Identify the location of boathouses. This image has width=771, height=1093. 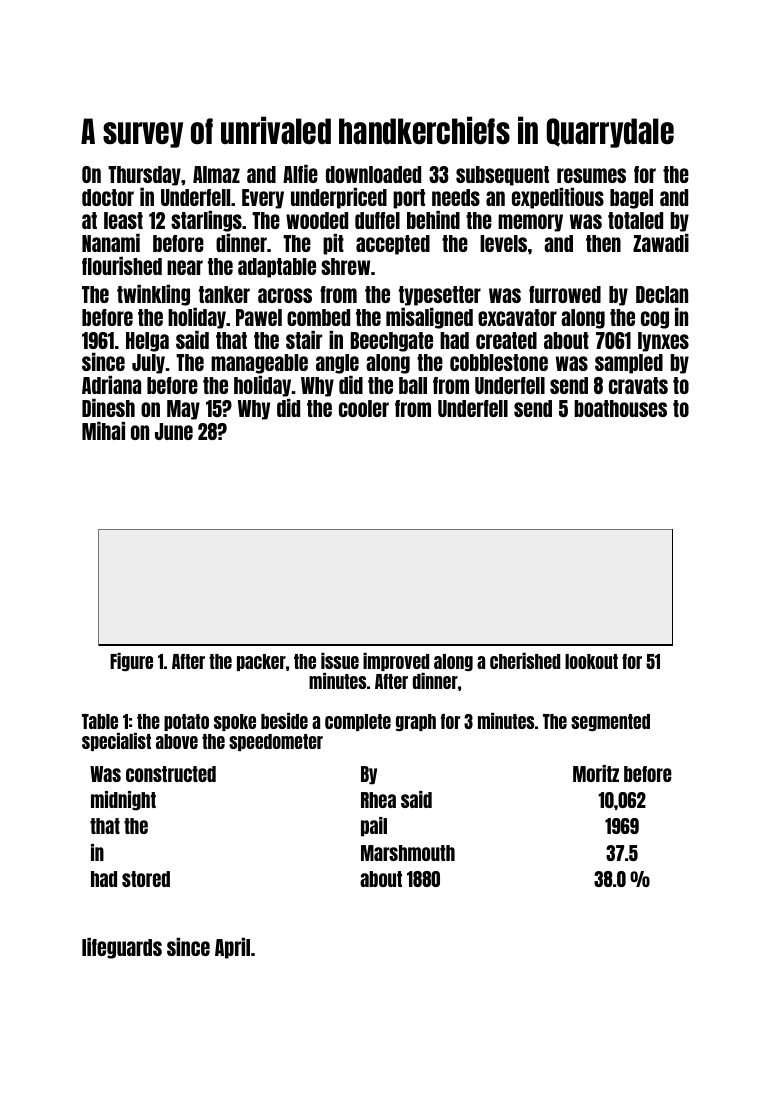
(620, 408).
